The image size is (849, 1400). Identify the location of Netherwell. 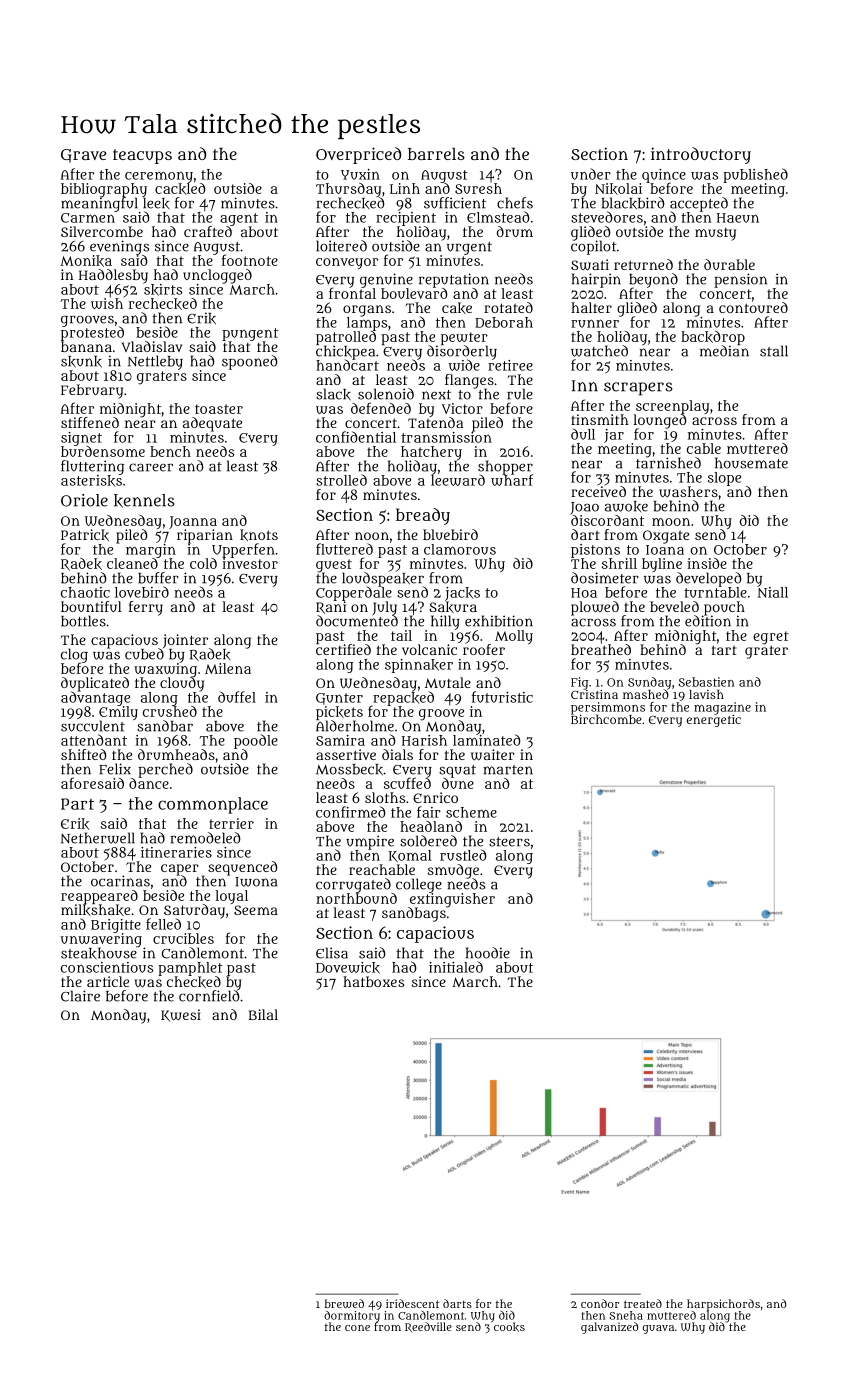
(98, 838).
